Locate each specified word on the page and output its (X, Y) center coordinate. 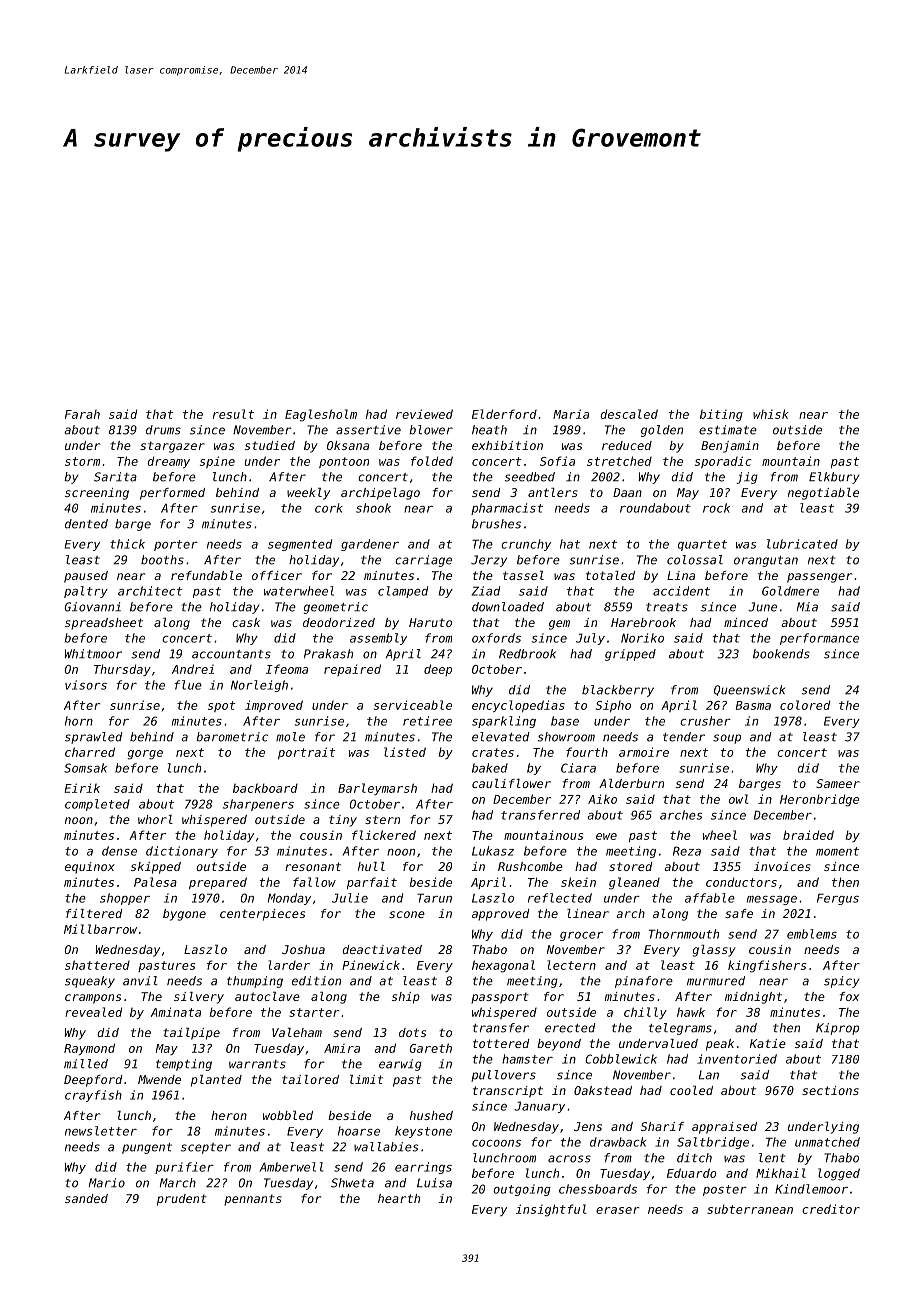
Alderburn (631, 783)
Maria (571, 414)
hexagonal (503, 966)
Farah (82, 414)
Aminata (176, 1012)
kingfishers (767, 966)
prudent (182, 1200)
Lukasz (493, 851)
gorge (145, 755)
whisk (771, 414)
